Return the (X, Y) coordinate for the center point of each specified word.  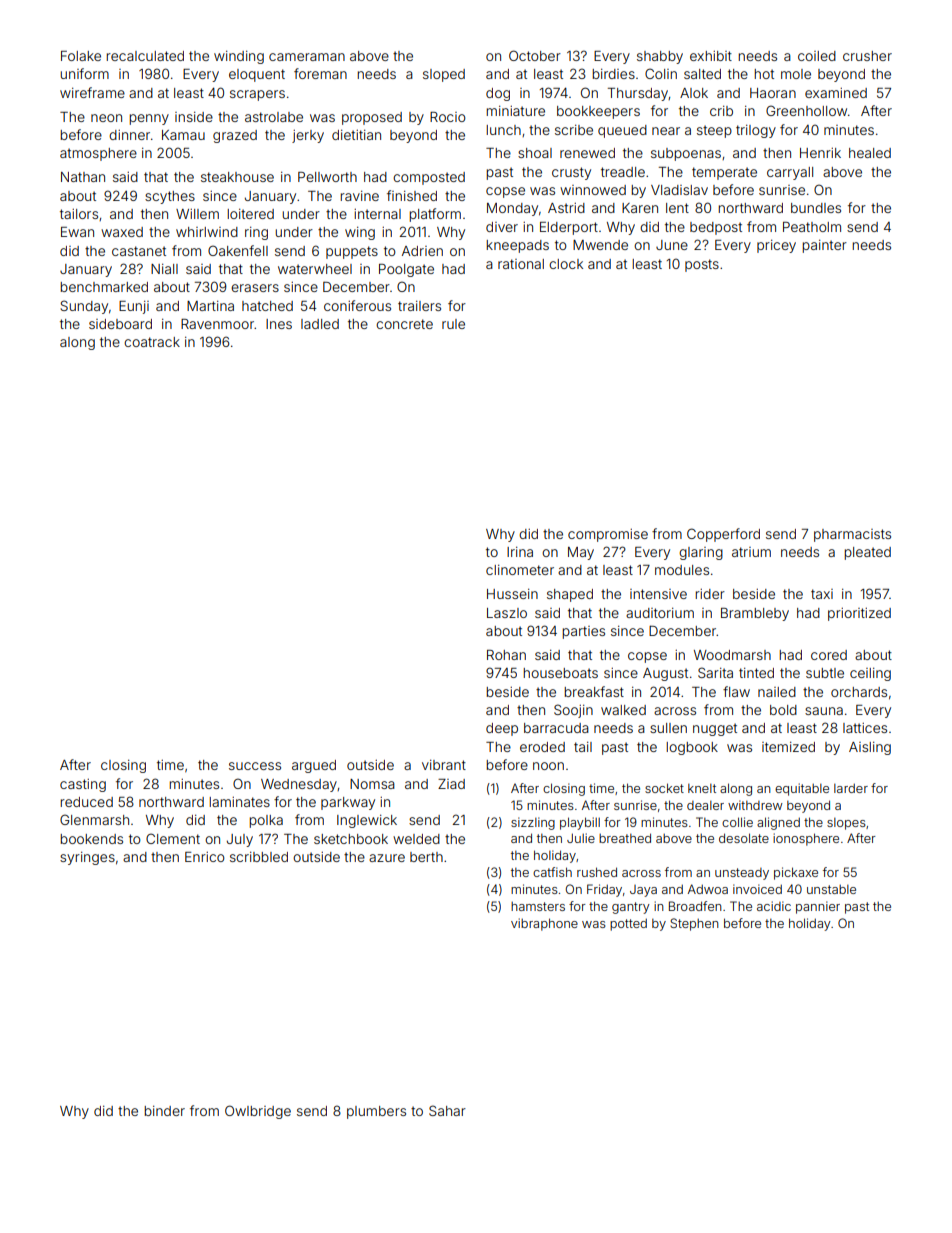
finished (412, 195)
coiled (817, 56)
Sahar (447, 1110)
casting (83, 785)
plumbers (376, 1112)
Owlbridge (258, 1112)
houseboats (560, 673)
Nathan (83, 177)
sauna (824, 711)
